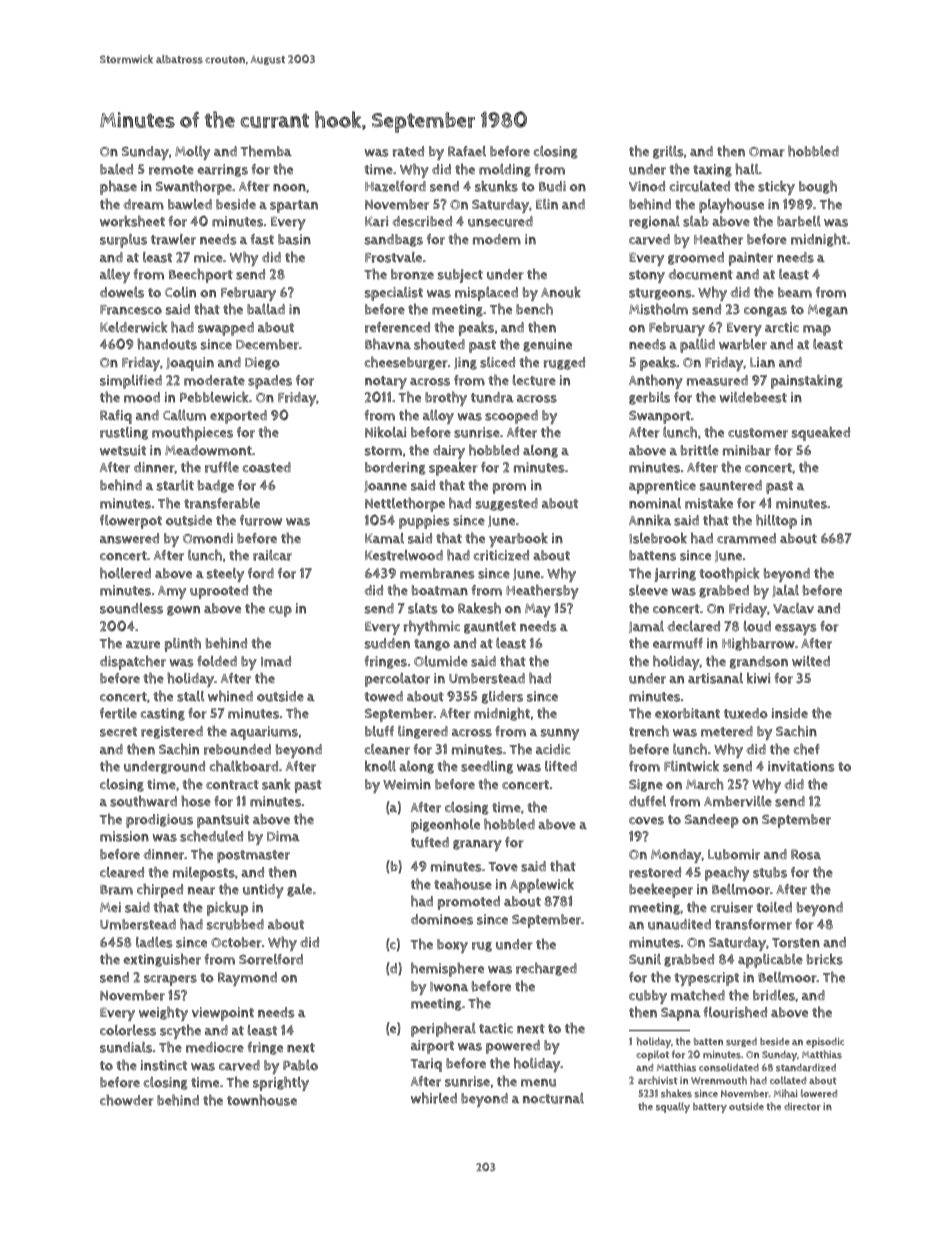 The width and height of the page is (952, 1233). What do you see at coordinates (118, 713) in the page?
I see `fertile` at bounding box center [118, 713].
